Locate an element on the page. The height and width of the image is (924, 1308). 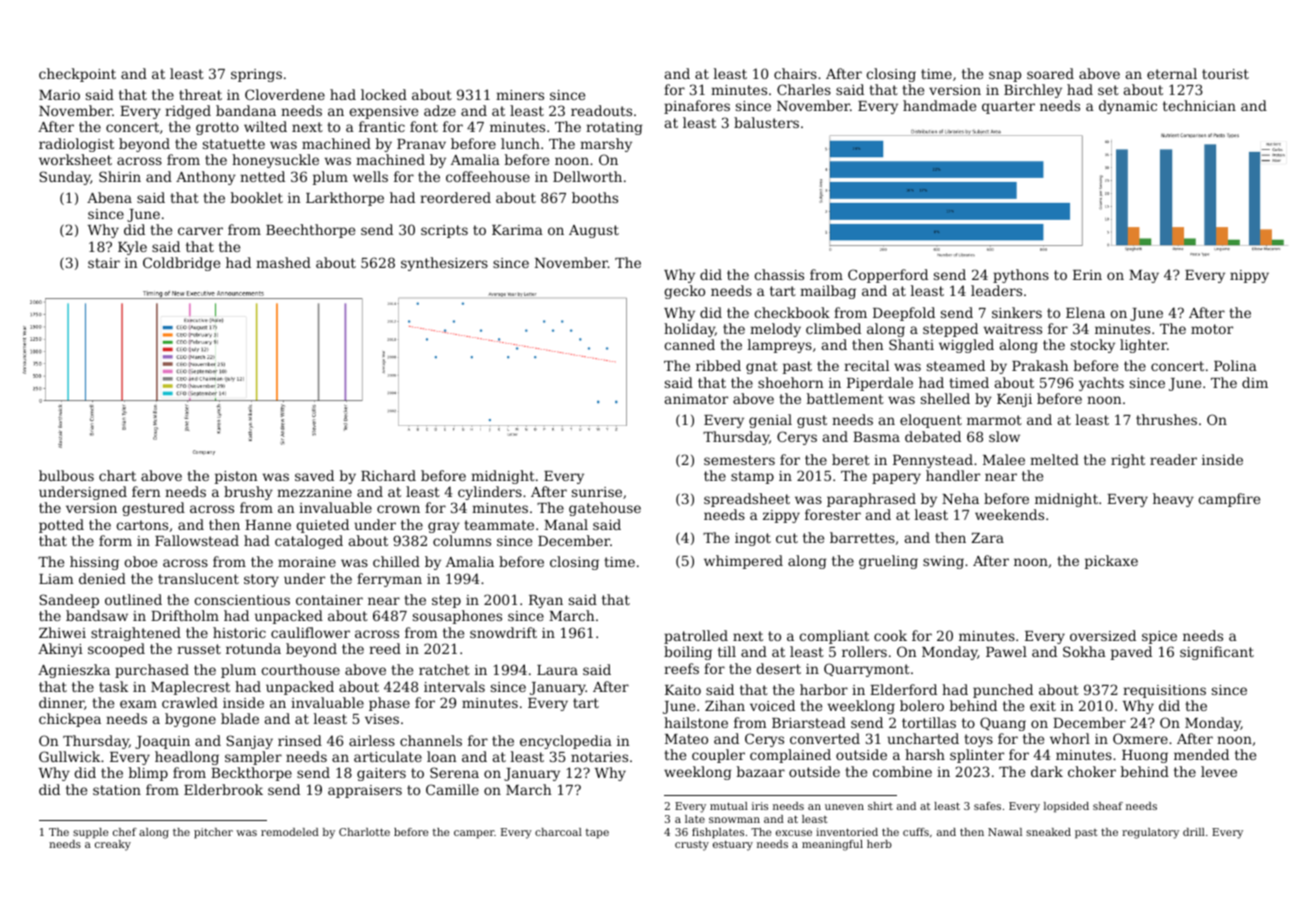
Abena is located at coordinates (109, 197).
